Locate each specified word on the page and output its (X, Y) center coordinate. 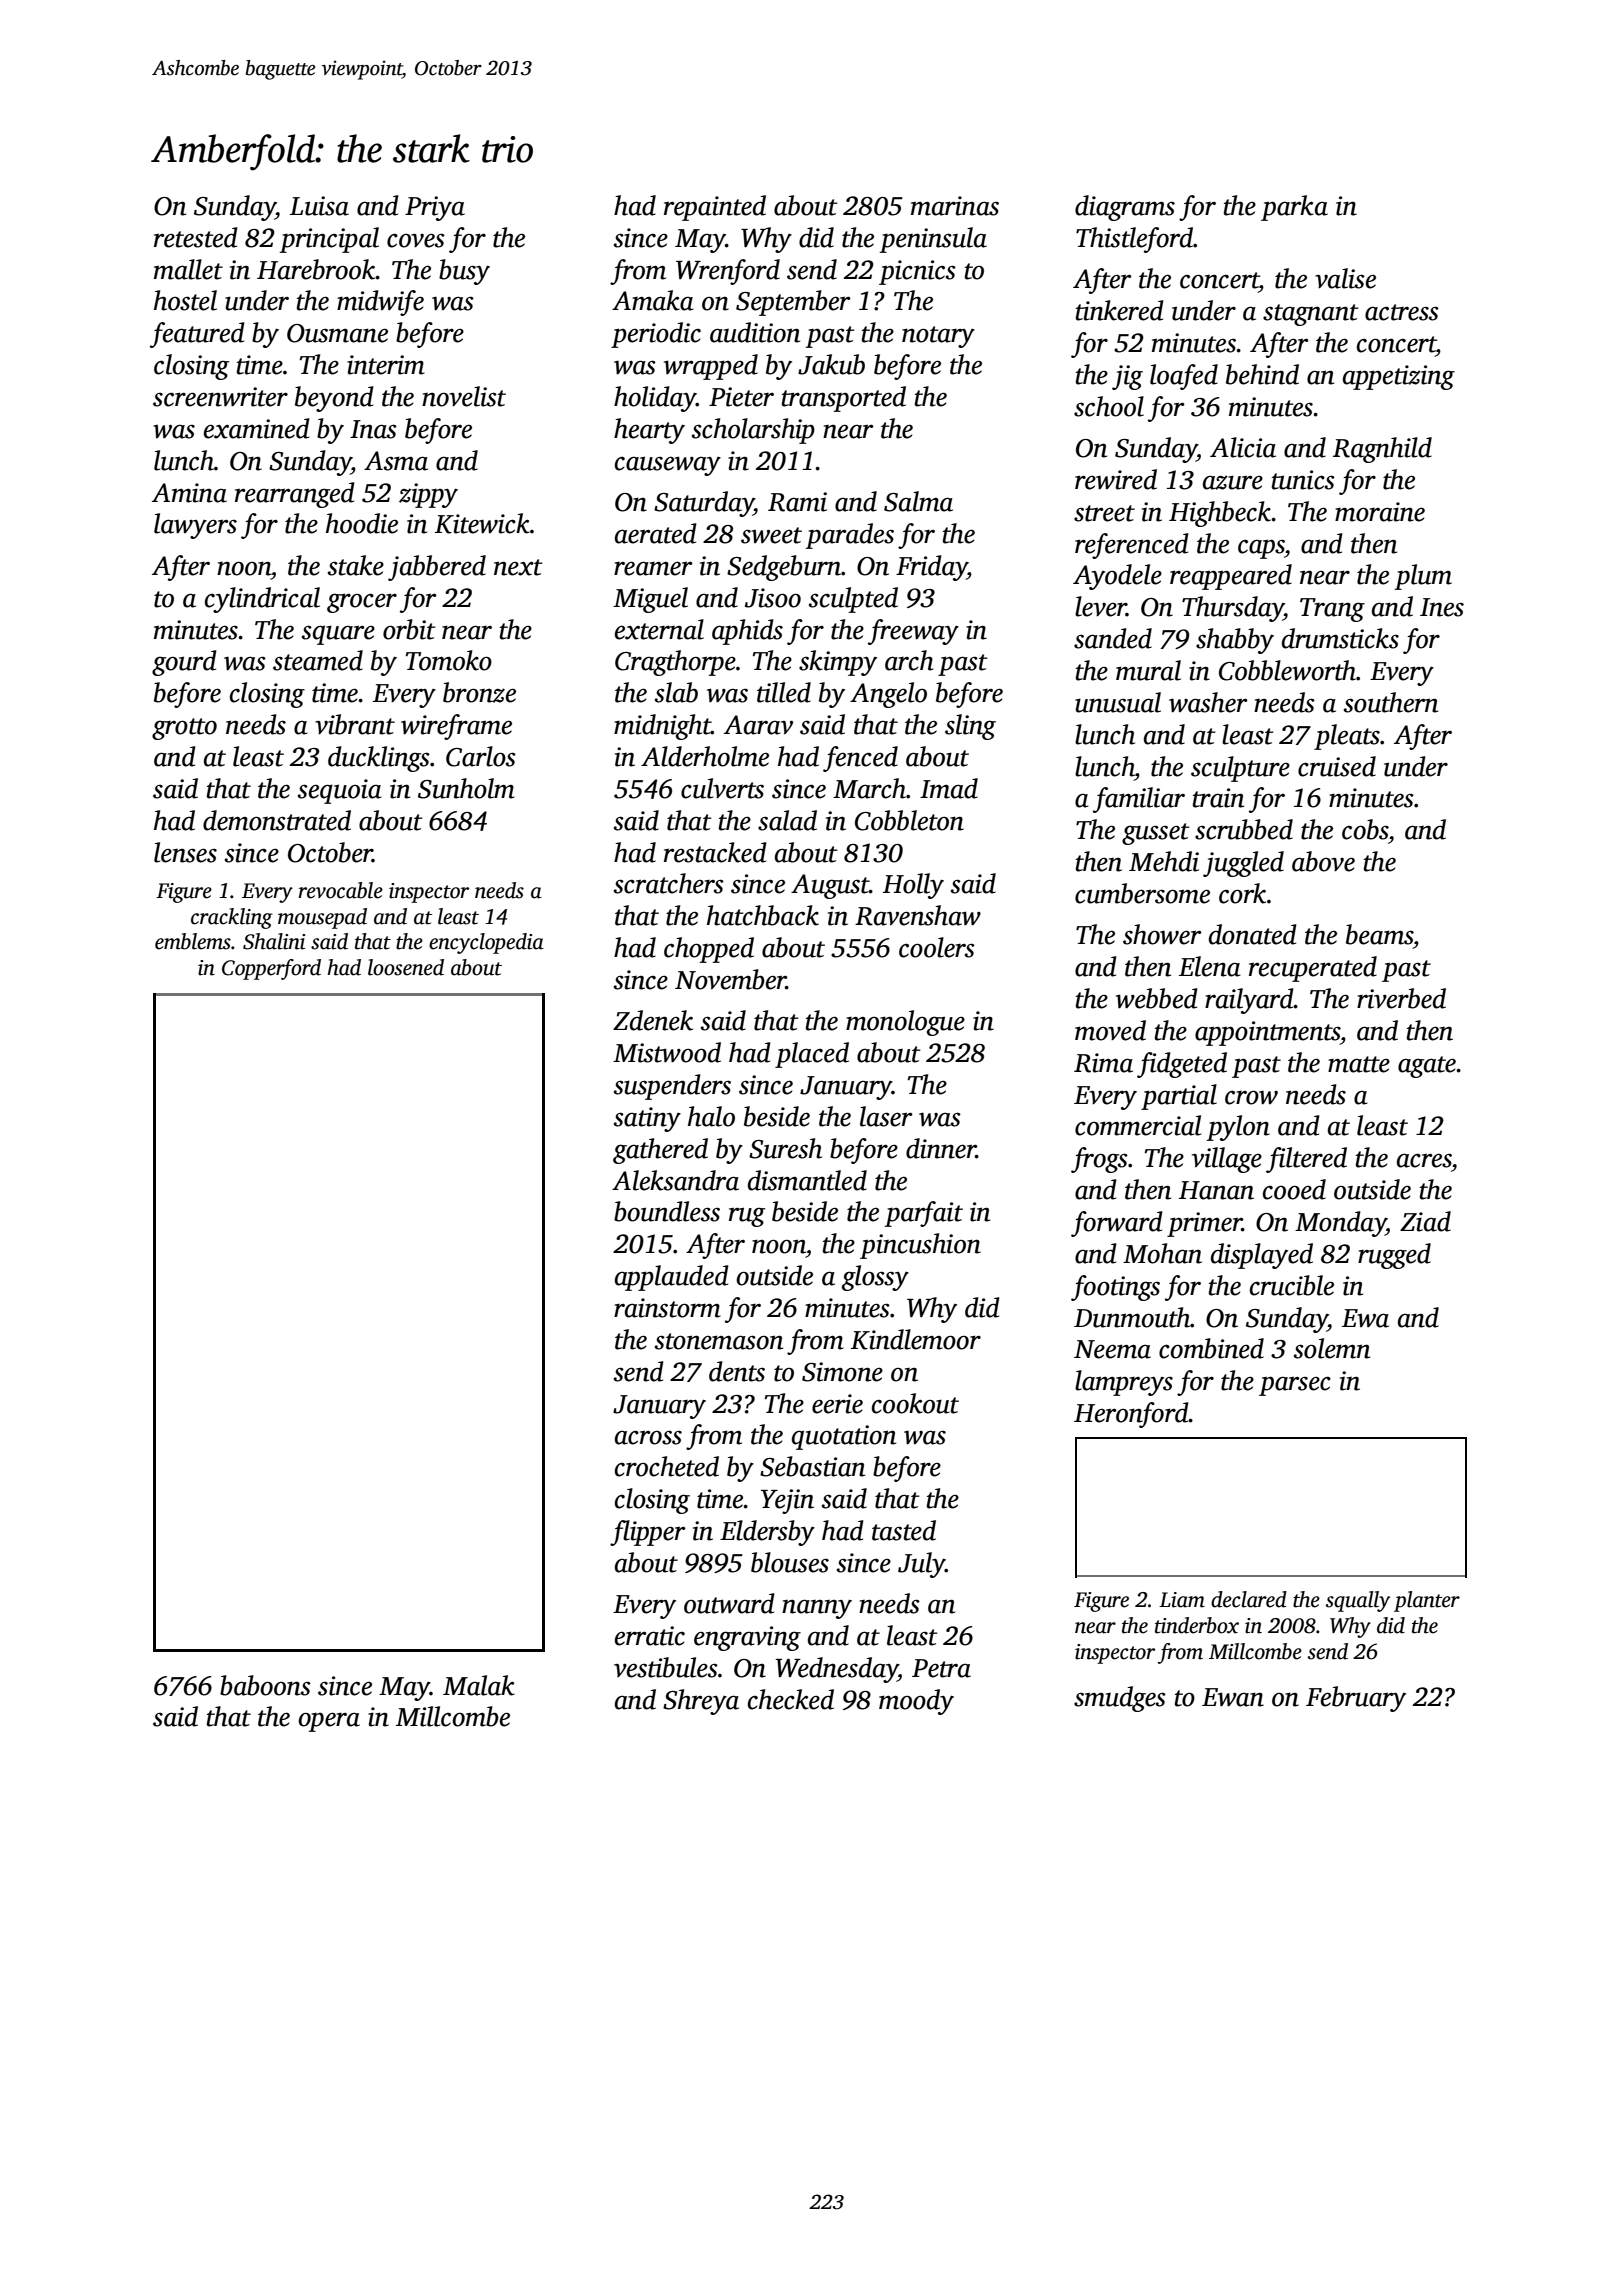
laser (886, 1116)
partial (1179, 1097)
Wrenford (728, 272)
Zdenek (653, 1020)
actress (1402, 312)
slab (676, 692)
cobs (1365, 829)
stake (356, 565)
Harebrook (316, 269)
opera (329, 1722)
